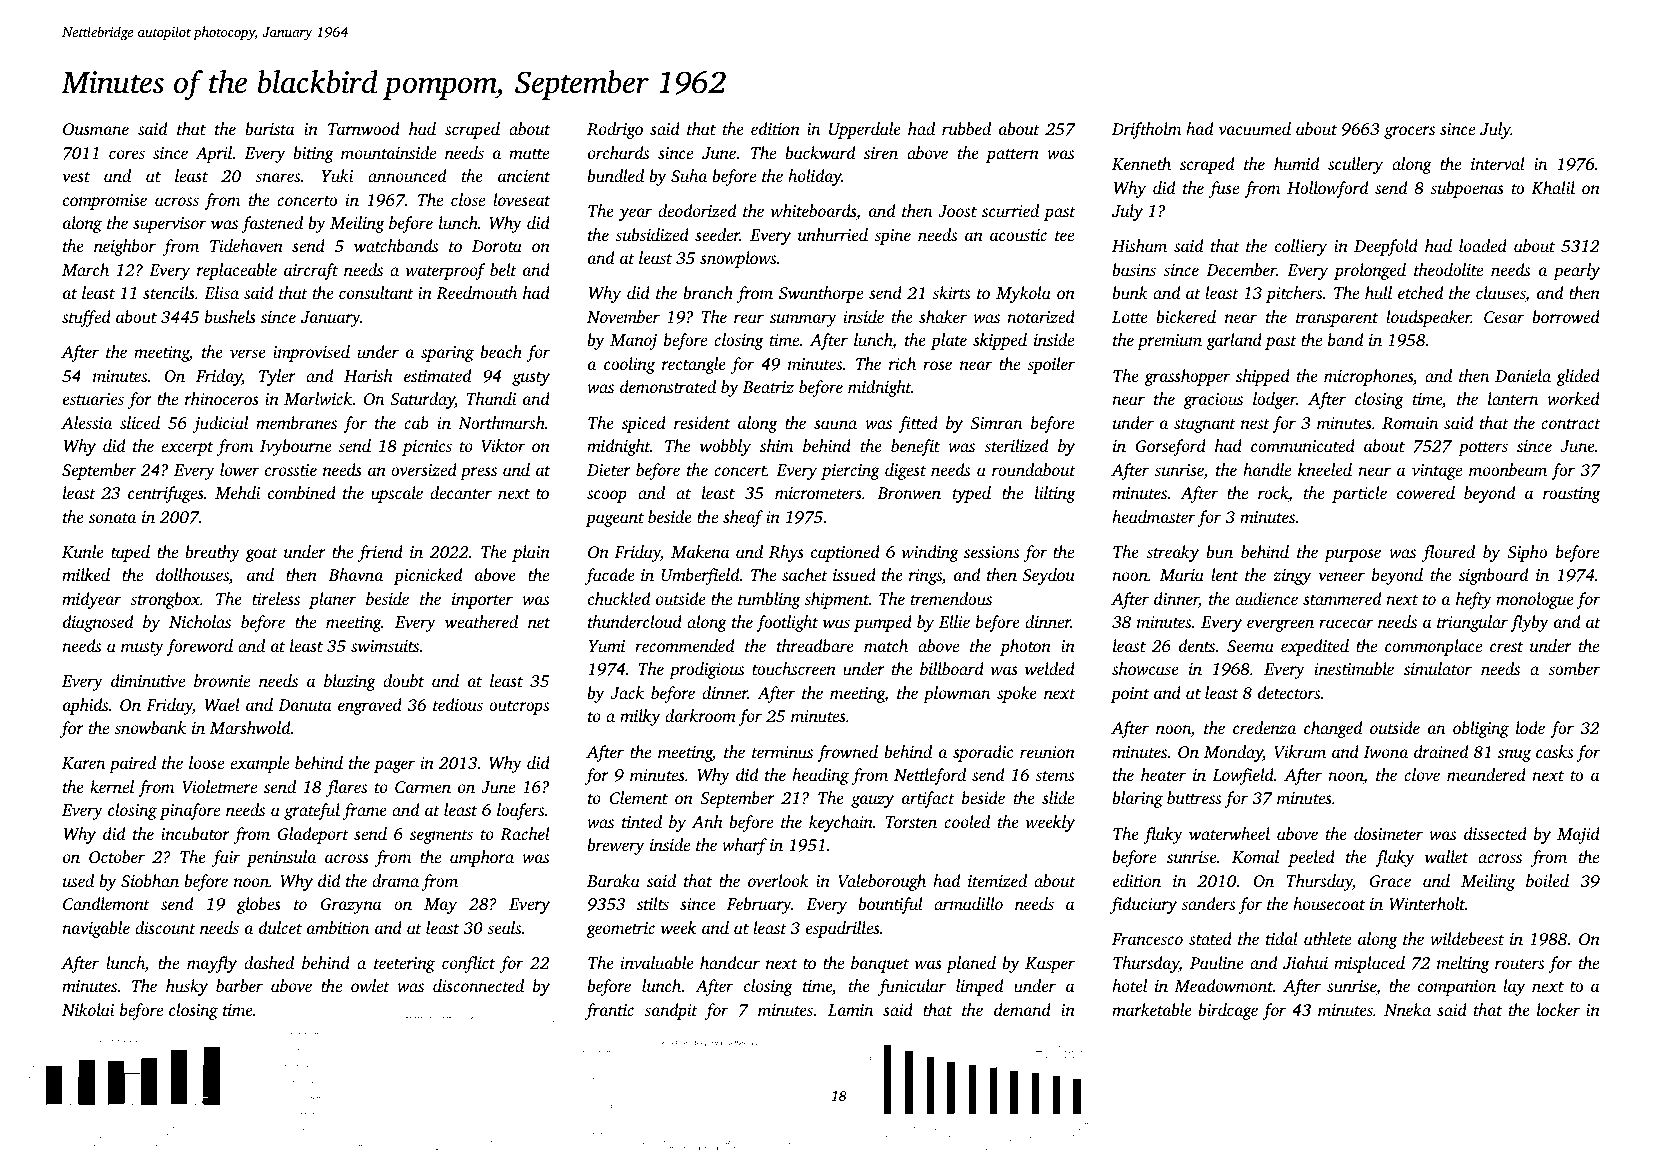 This document has height=1175, width=1662. Describe the element at coordinates (850, 1010) in the document. I see `Lamin` at that location.
